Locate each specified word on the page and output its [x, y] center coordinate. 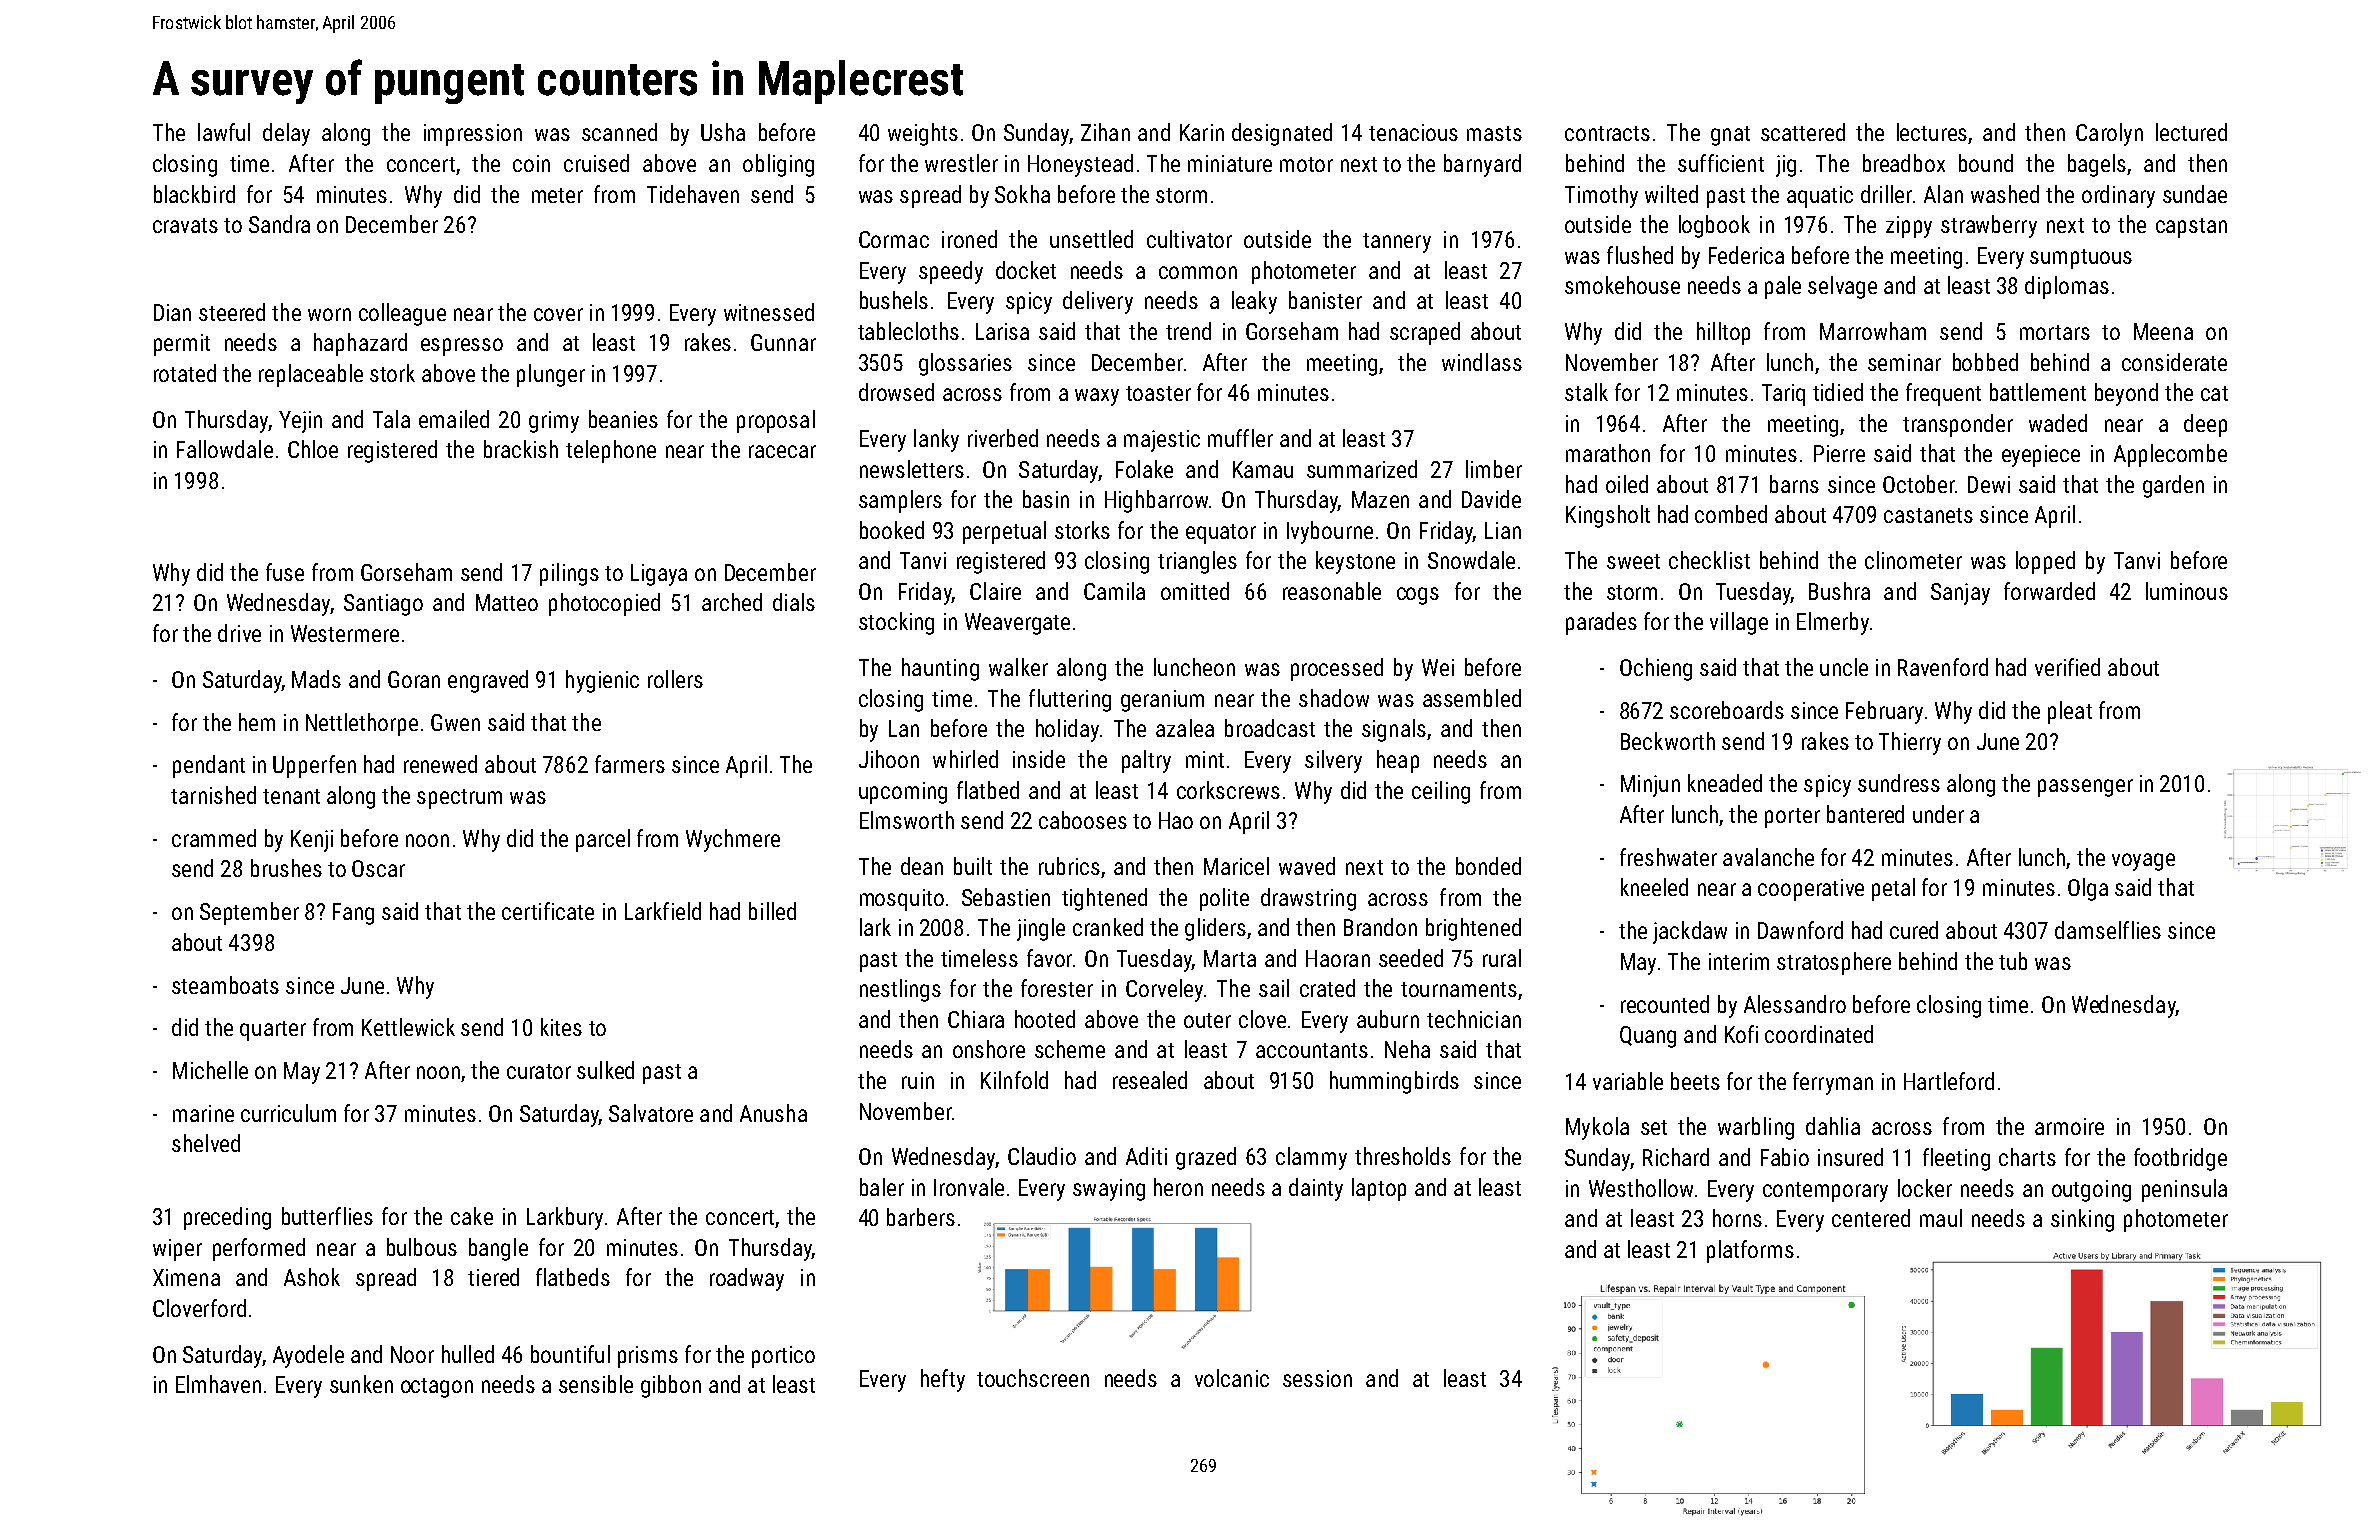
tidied [1838, 392]
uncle [1844, 667]
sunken [361, 1384]
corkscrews [1228, 790]
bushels [894, 300]
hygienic [602, 681]
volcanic [1232, 1378]
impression [473, 135]
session [1317, 1378]
